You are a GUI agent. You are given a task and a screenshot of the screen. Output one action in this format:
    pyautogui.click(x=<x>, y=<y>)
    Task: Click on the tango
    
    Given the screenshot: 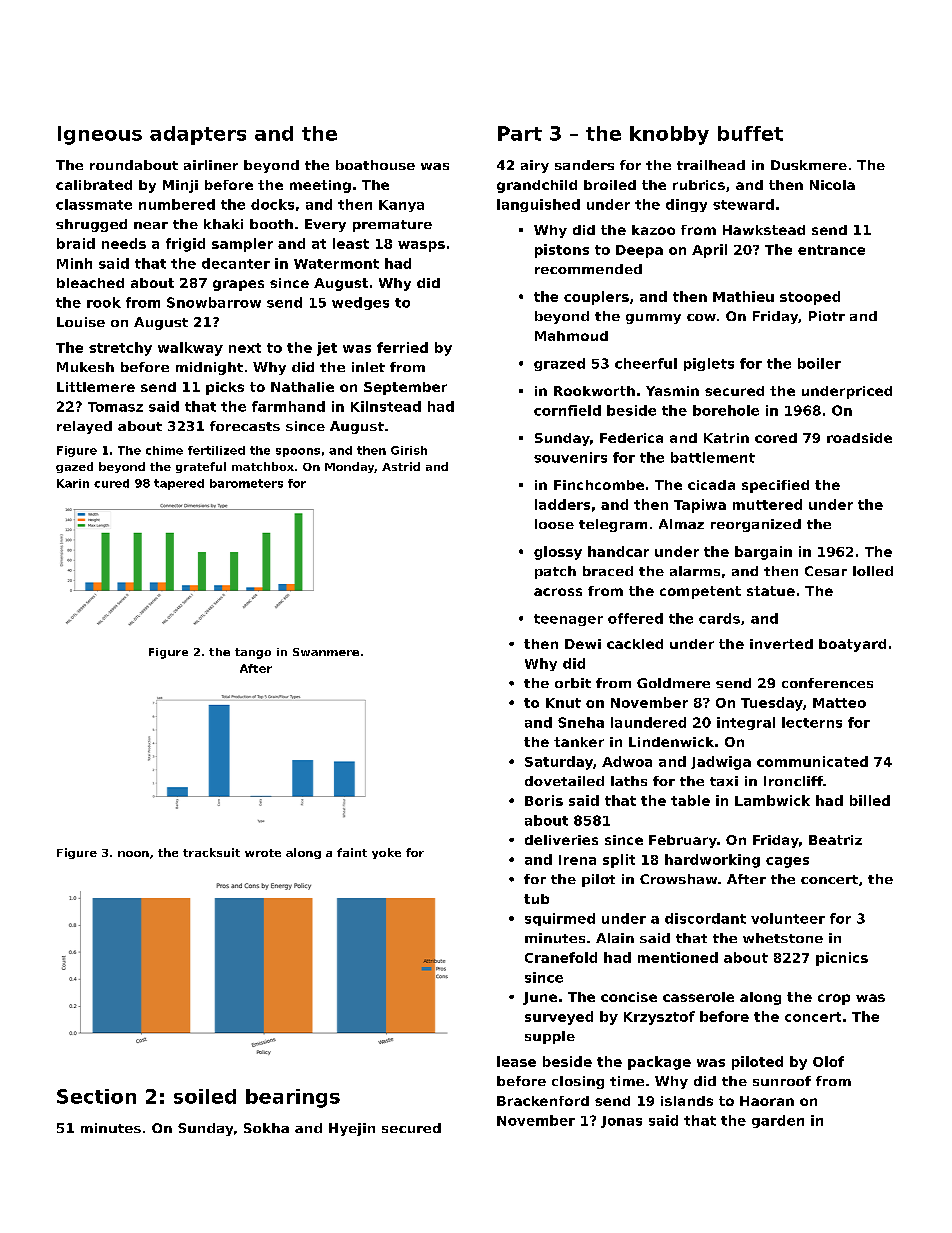 What is the action you would take?
    pyautogui.click(x=253, y=653)
